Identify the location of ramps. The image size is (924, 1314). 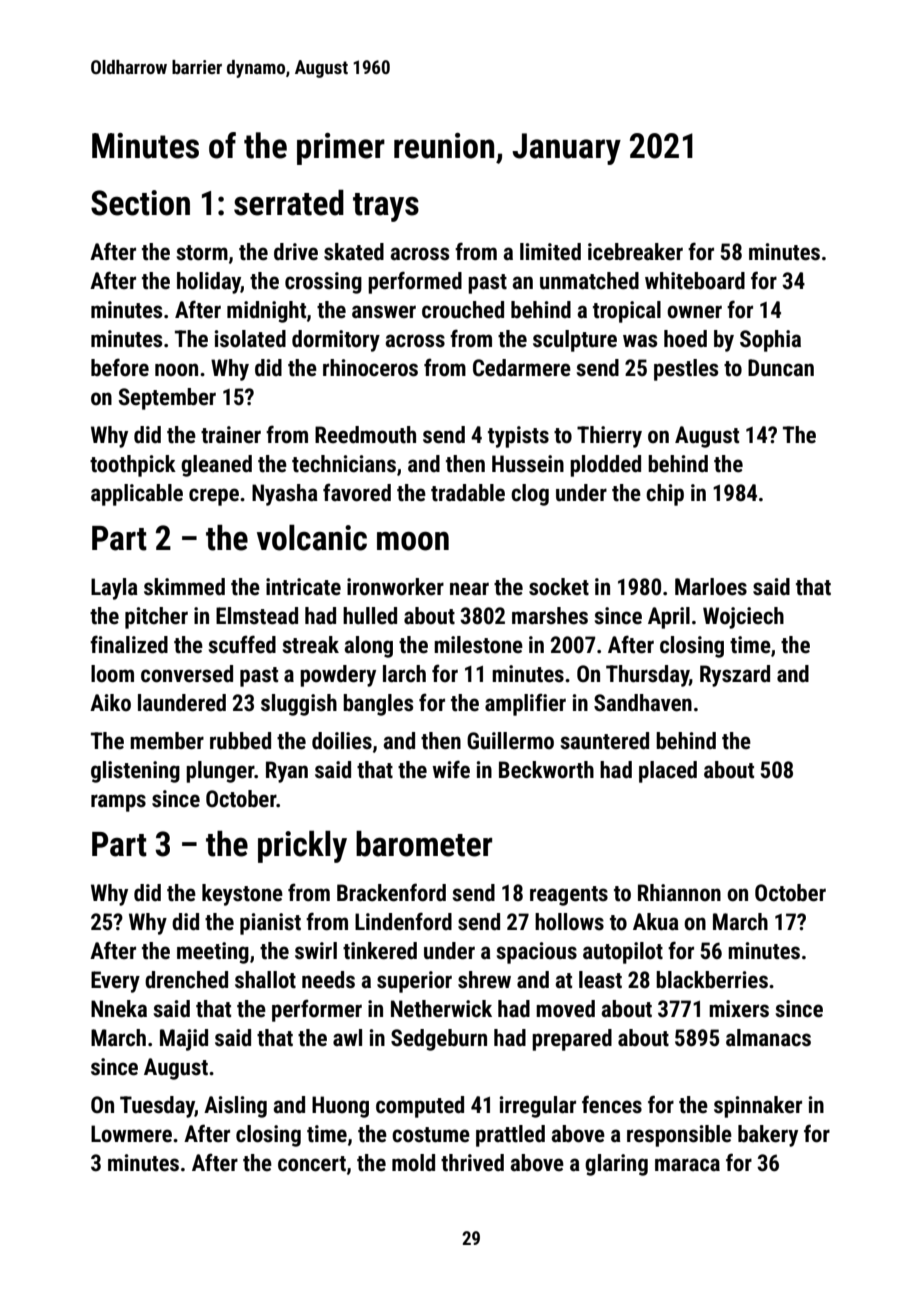
(118, 803).
